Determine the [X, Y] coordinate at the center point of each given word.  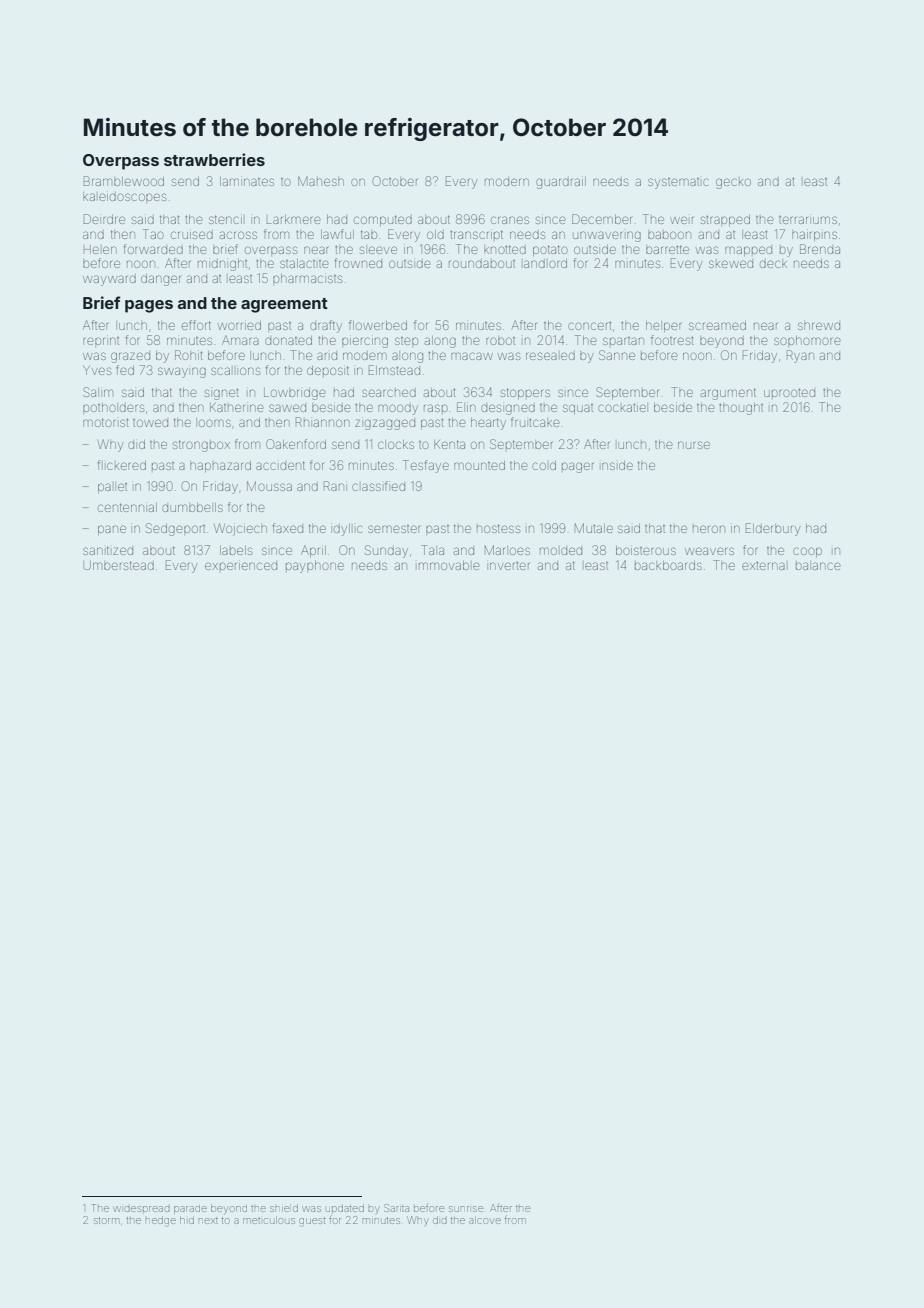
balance [818, 566]
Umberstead [119, 565]
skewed [731, 264]
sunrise [466, 1209]
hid [187, 1220]
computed [383, 220]
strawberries [214, 159]
